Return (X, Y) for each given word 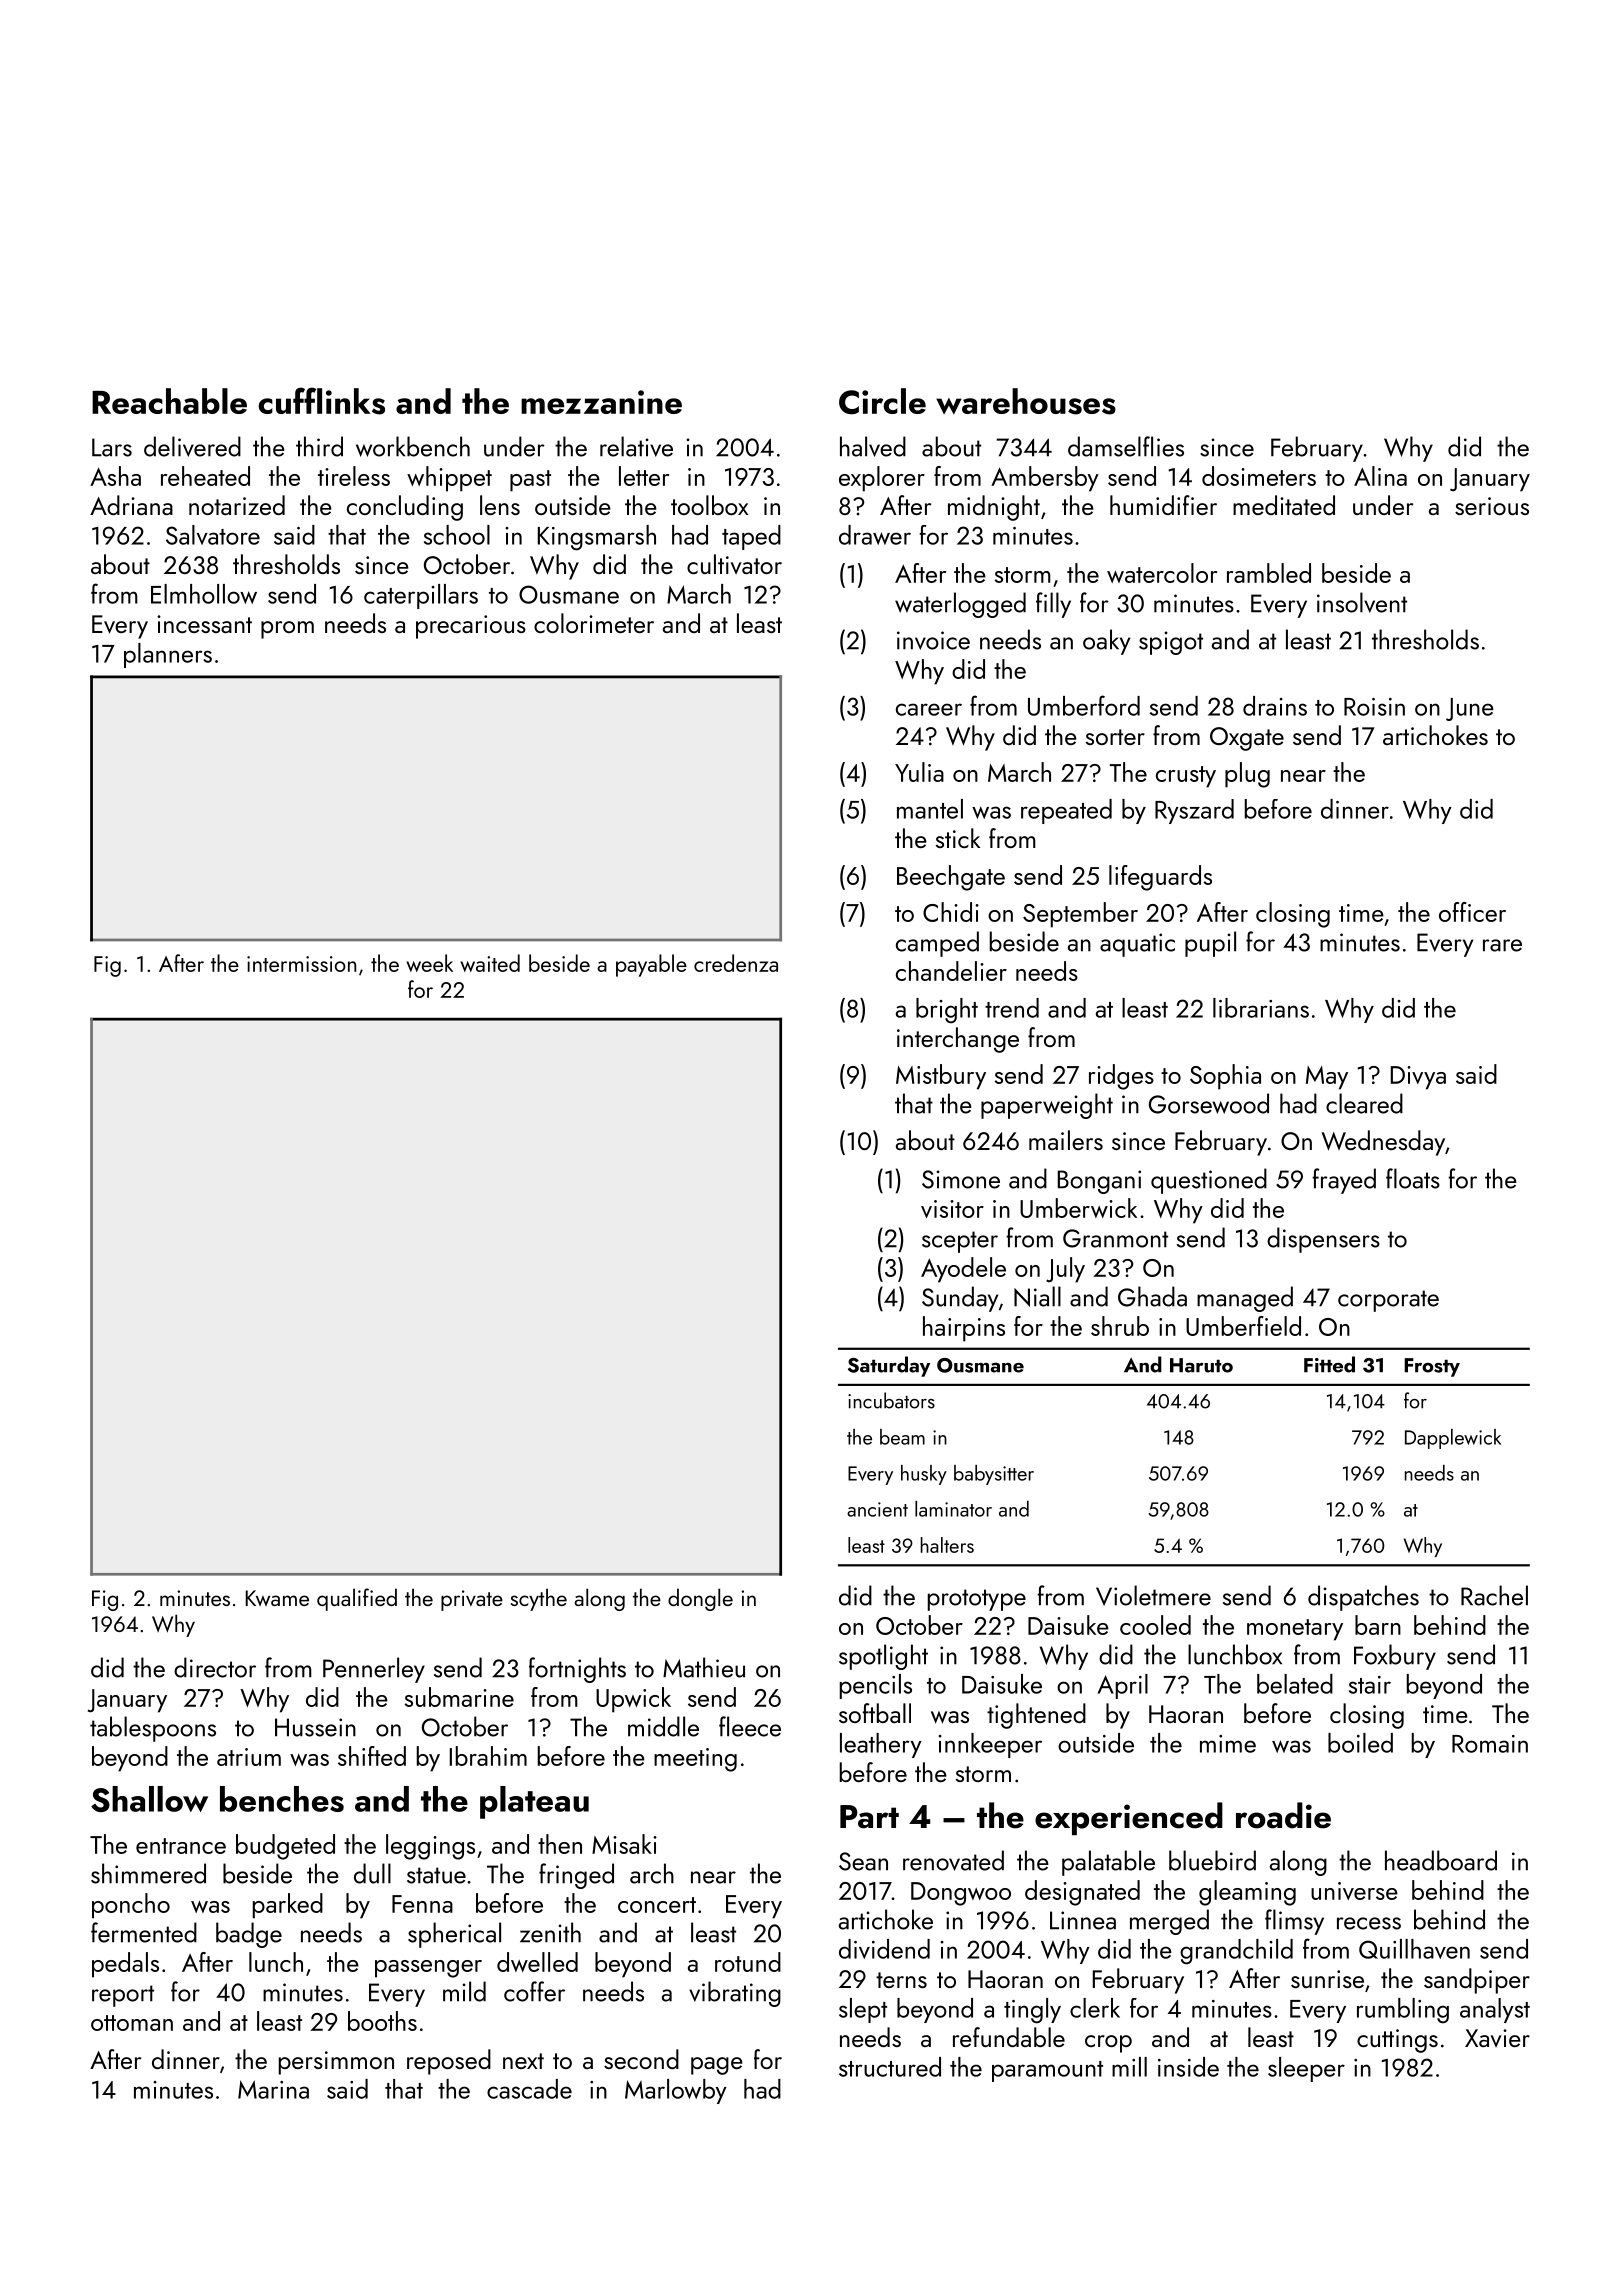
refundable (1009, 2037)
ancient (877, 1509)
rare (1502, 945)
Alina (1380, 476)
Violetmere (1153, 1595)
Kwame (277, 1598)
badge (249, 1935)
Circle (882, 401)
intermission (301, 964)
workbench (413, 446)
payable (651, 965)
